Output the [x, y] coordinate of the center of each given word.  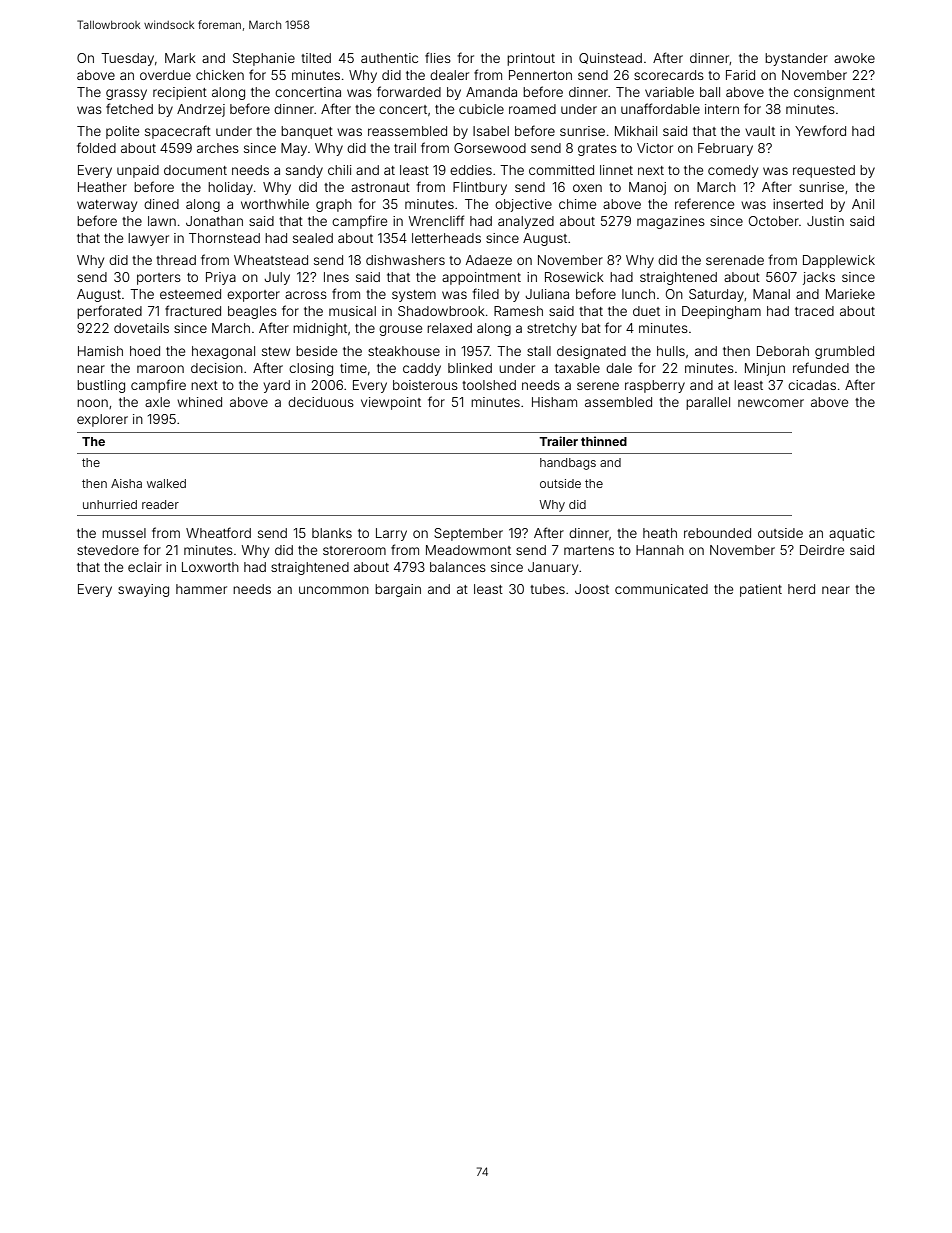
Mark [180, 58]
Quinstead [610, 58]
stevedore [108, 550]
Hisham [554, 402]
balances [458, 567]
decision [217, 368]
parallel [708, 403]
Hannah [660, 550]
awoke [854, 58]
